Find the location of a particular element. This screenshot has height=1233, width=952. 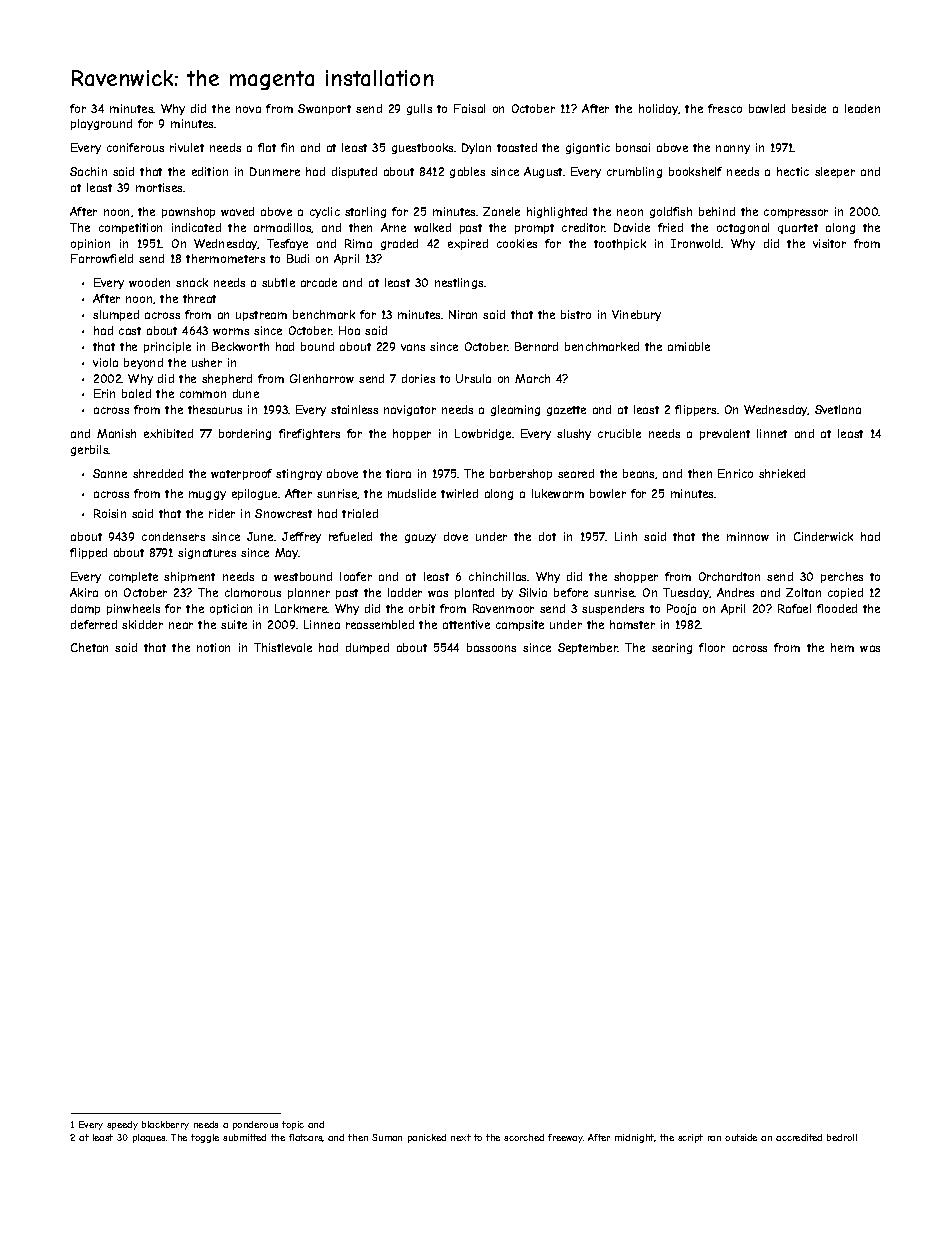

loafer is located at coordinates (356, 576).
